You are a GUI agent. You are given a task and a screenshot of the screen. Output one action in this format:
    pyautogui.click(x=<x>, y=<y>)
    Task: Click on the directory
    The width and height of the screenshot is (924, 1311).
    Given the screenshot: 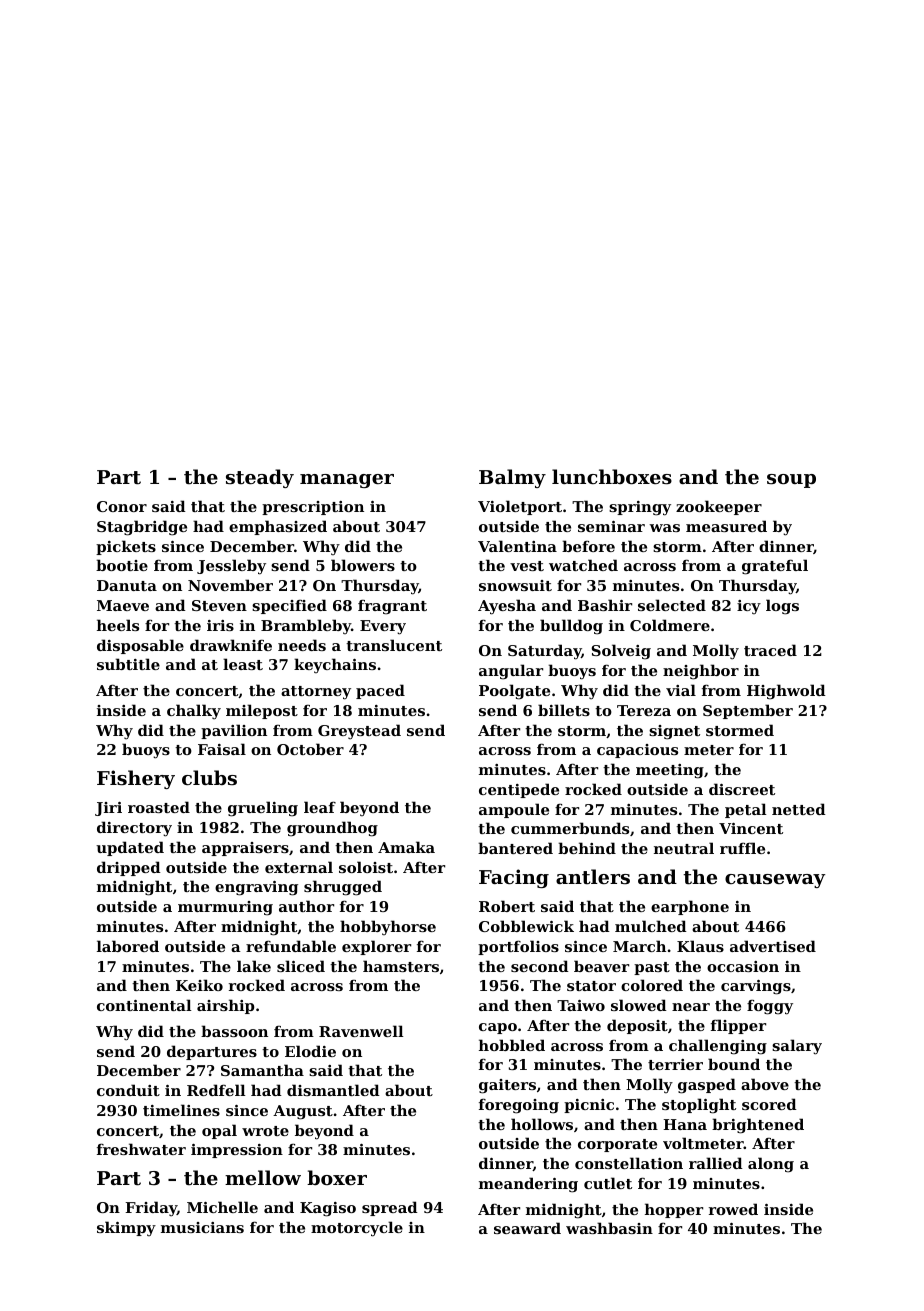 What is the action you would take?
    pyautogui.click(x=134, y=829)
